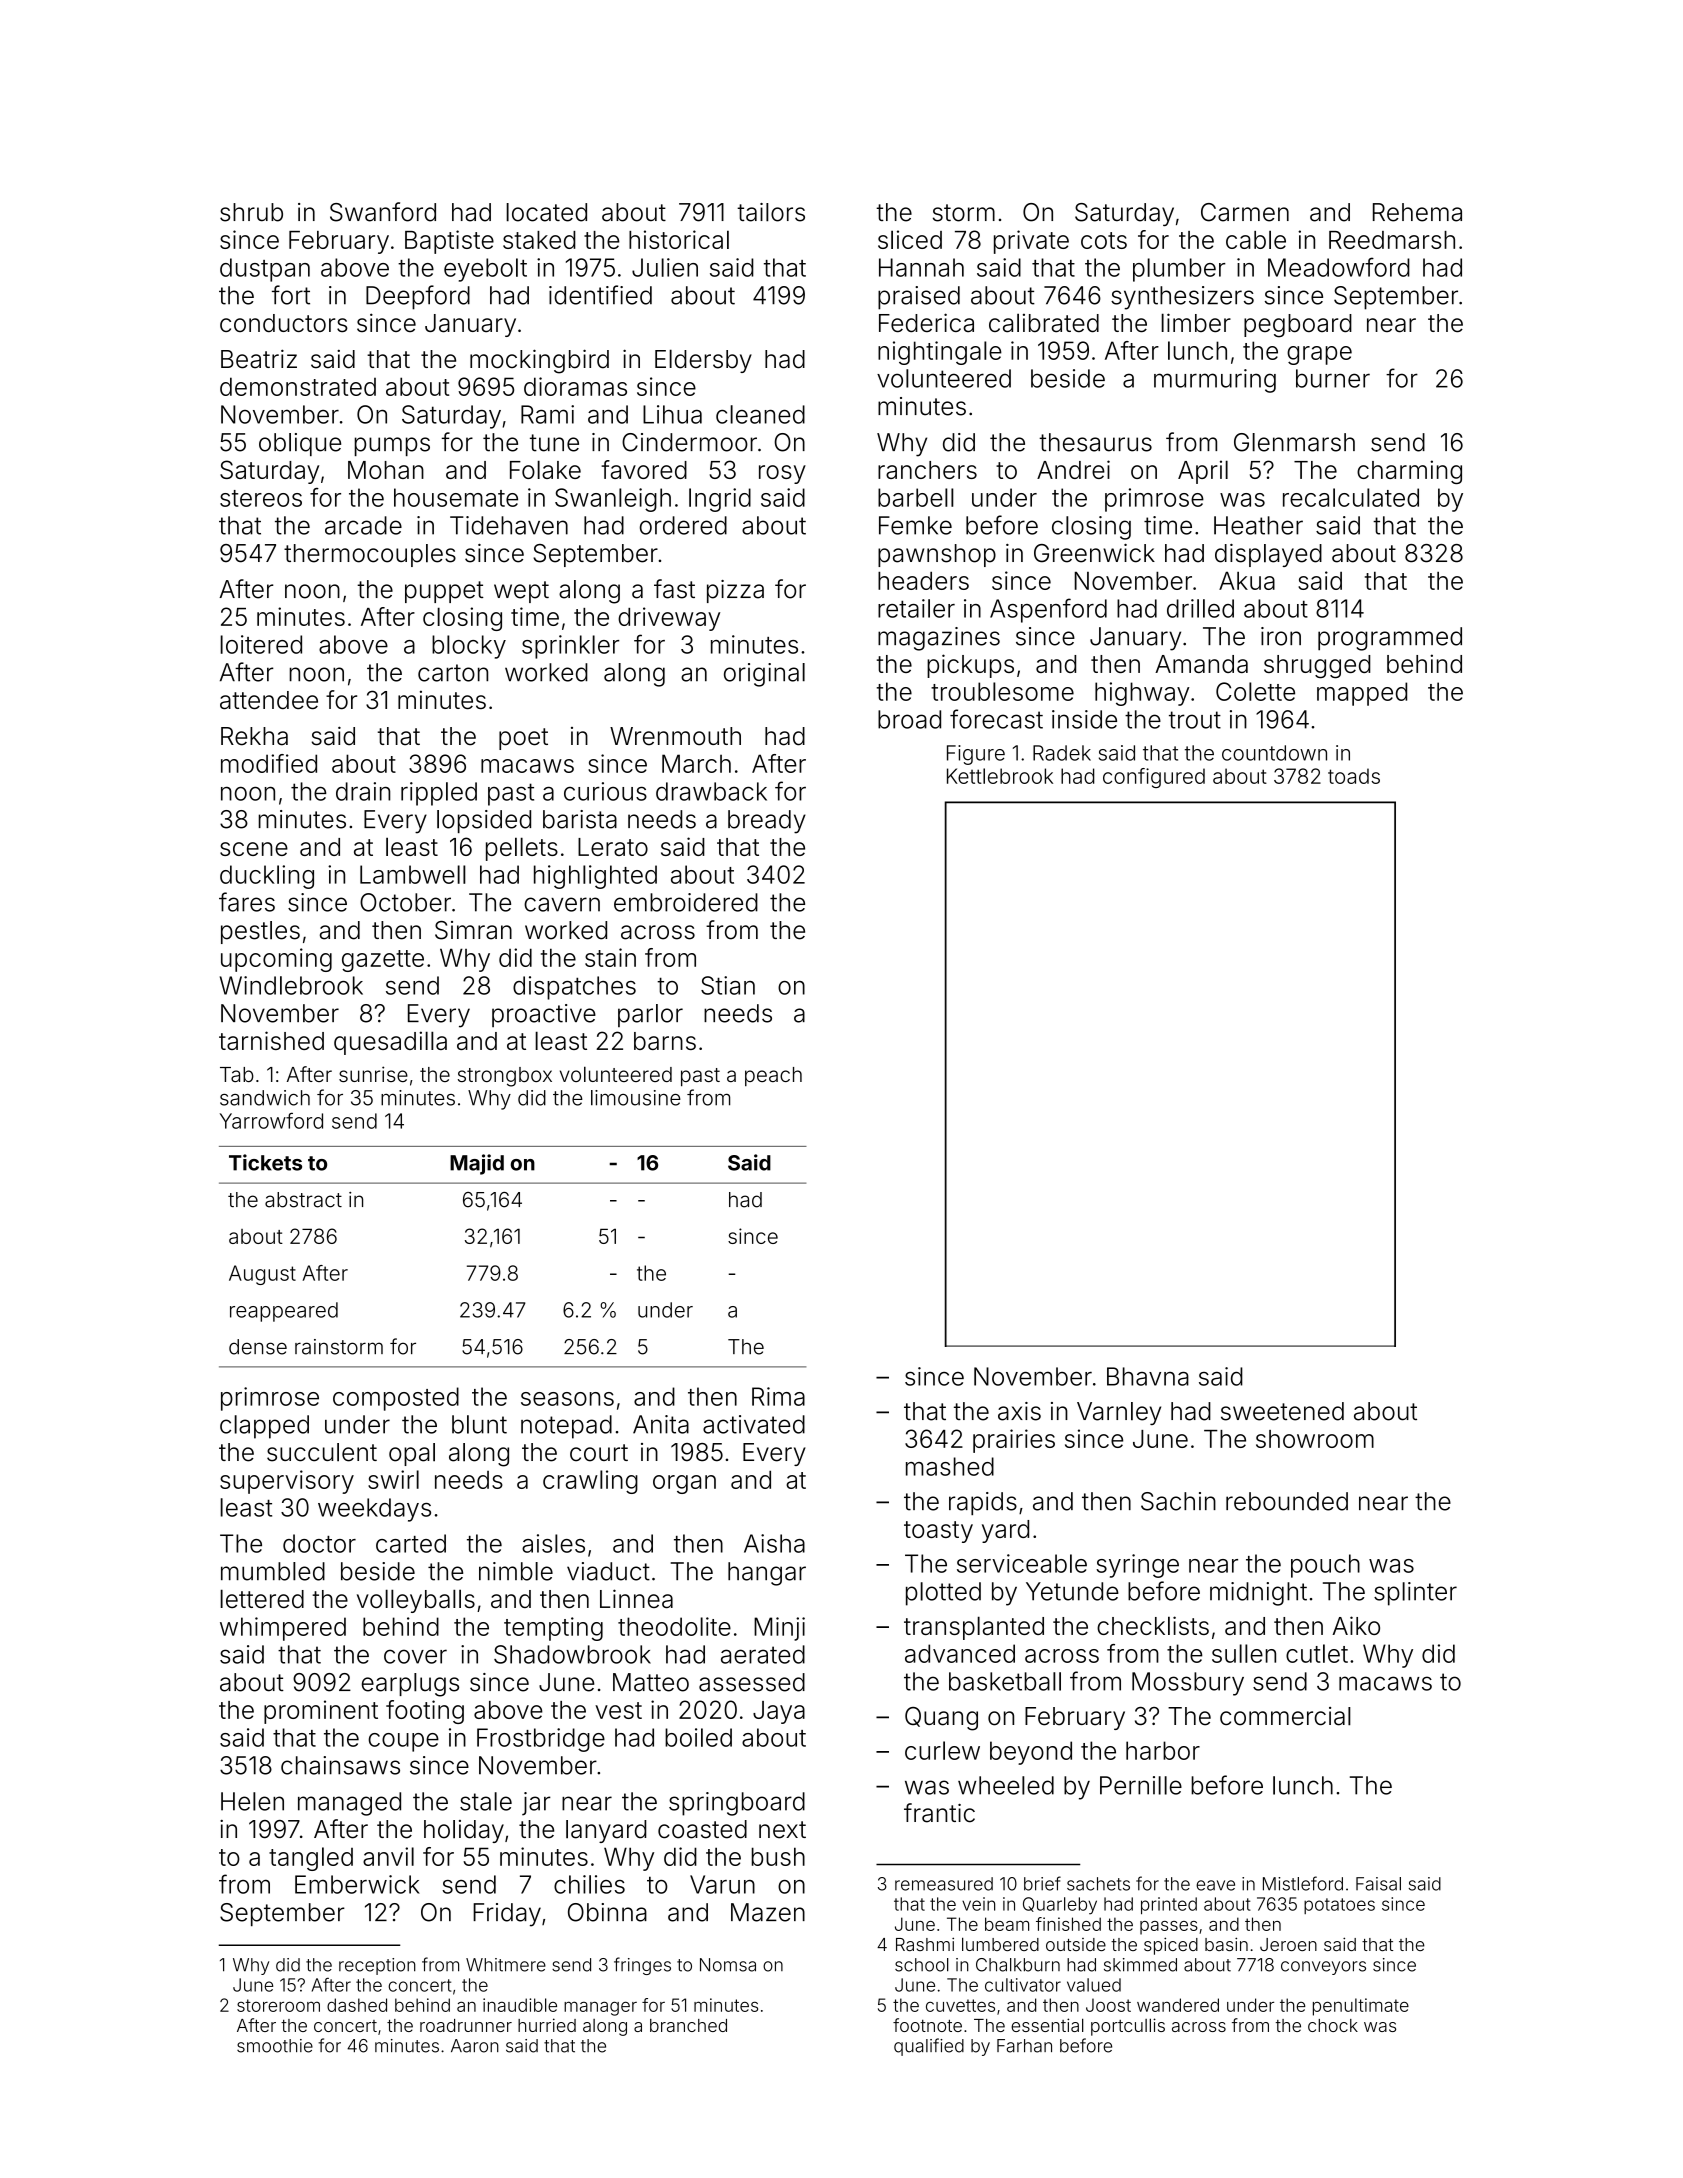  What do you see at coordinates (669, 619) in the image?
I see `driveway` at bounding box center [669, 619].
